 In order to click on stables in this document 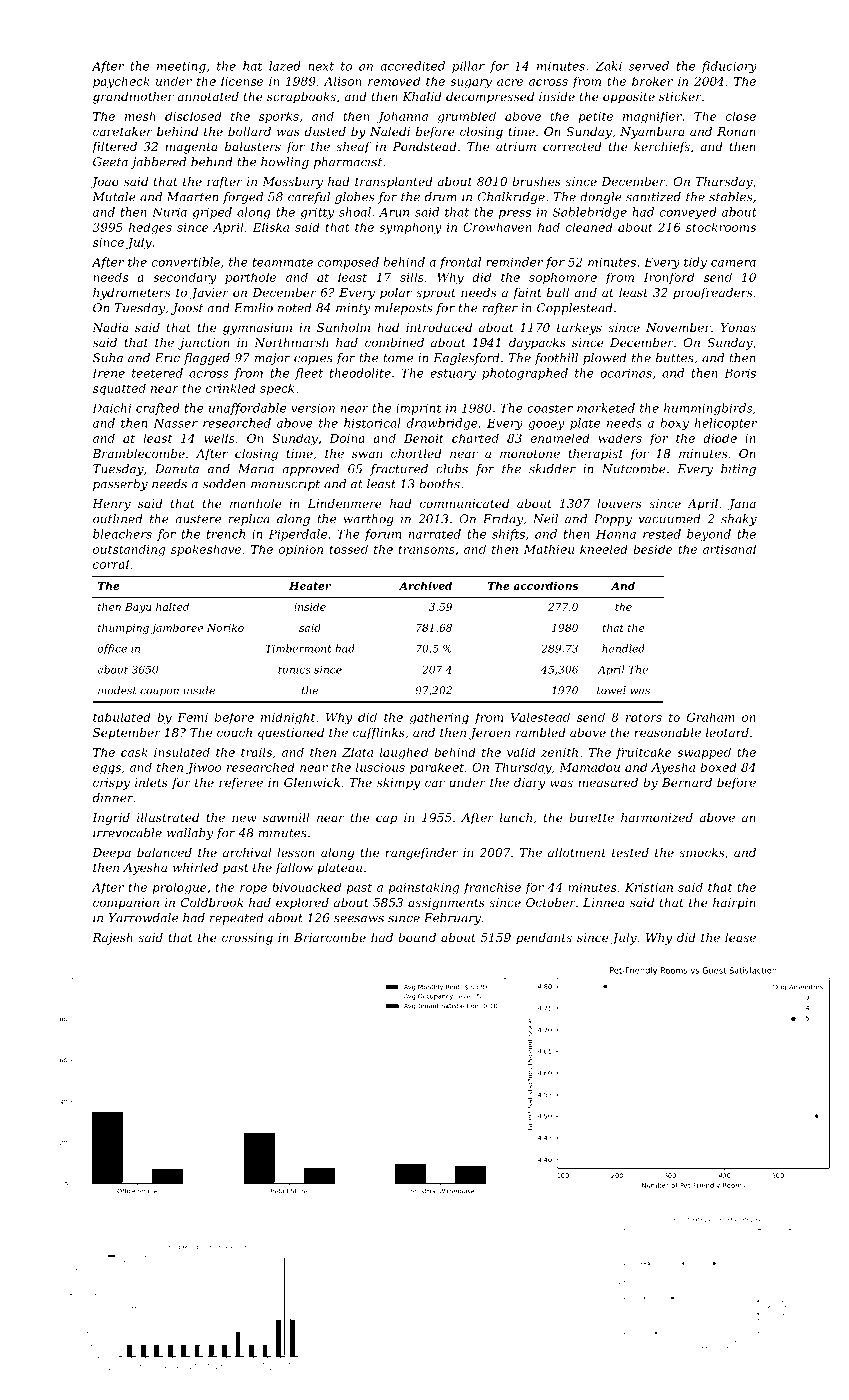, I will do `click(730, 197)`.
